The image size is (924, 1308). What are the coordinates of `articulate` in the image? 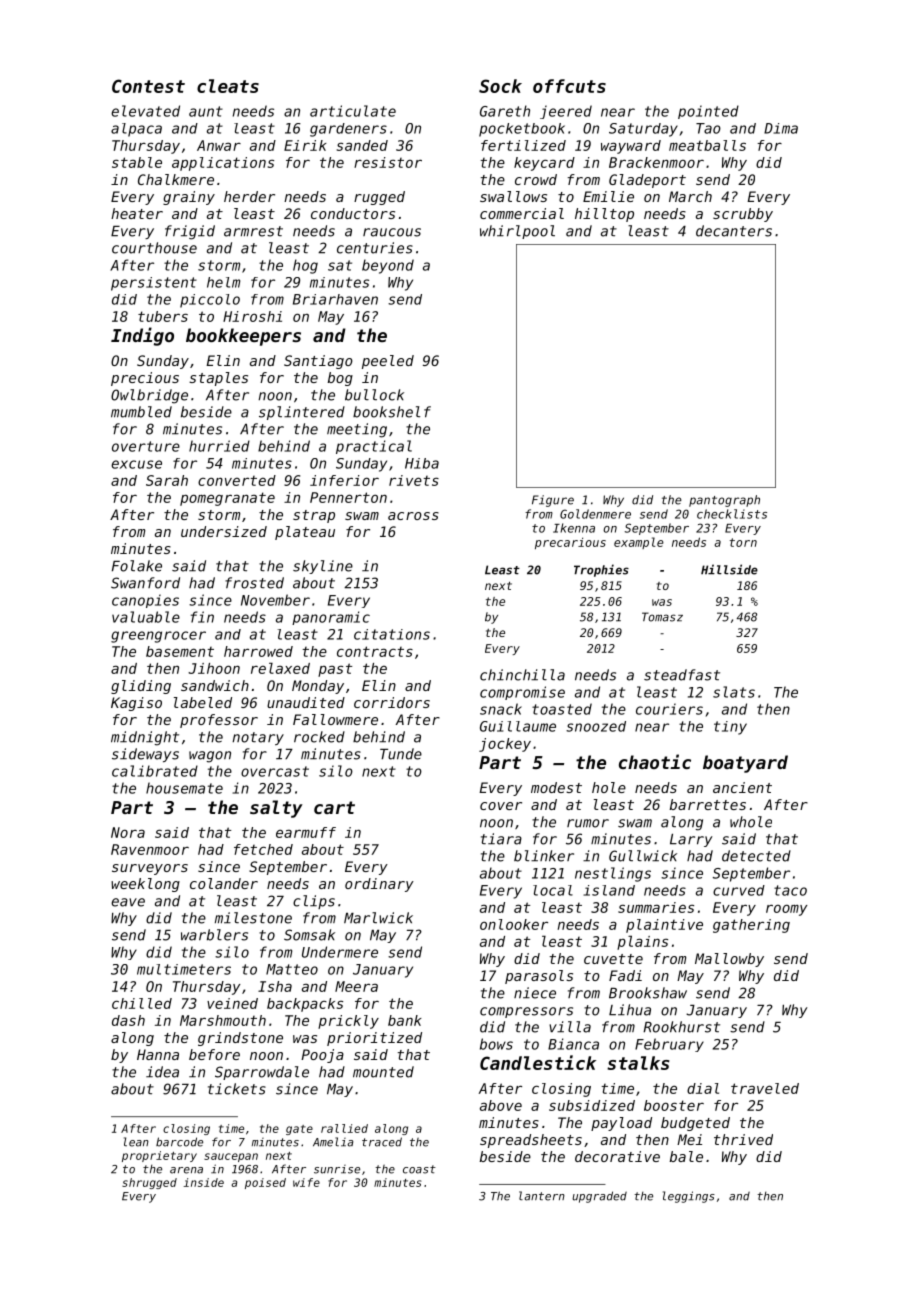 It's located at (353, 111).
